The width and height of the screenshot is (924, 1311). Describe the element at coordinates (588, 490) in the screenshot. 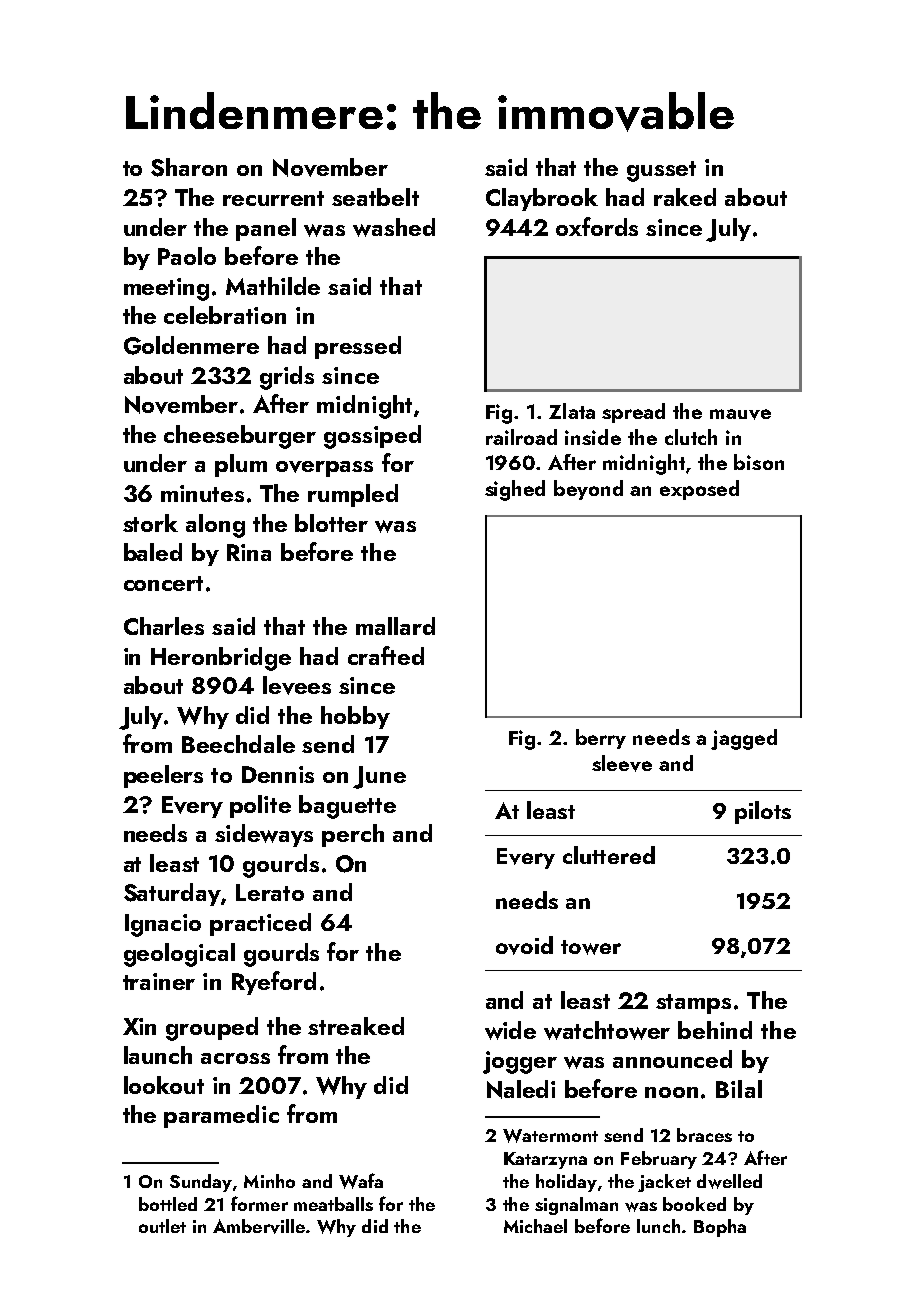

I see `beyond` at that location.
